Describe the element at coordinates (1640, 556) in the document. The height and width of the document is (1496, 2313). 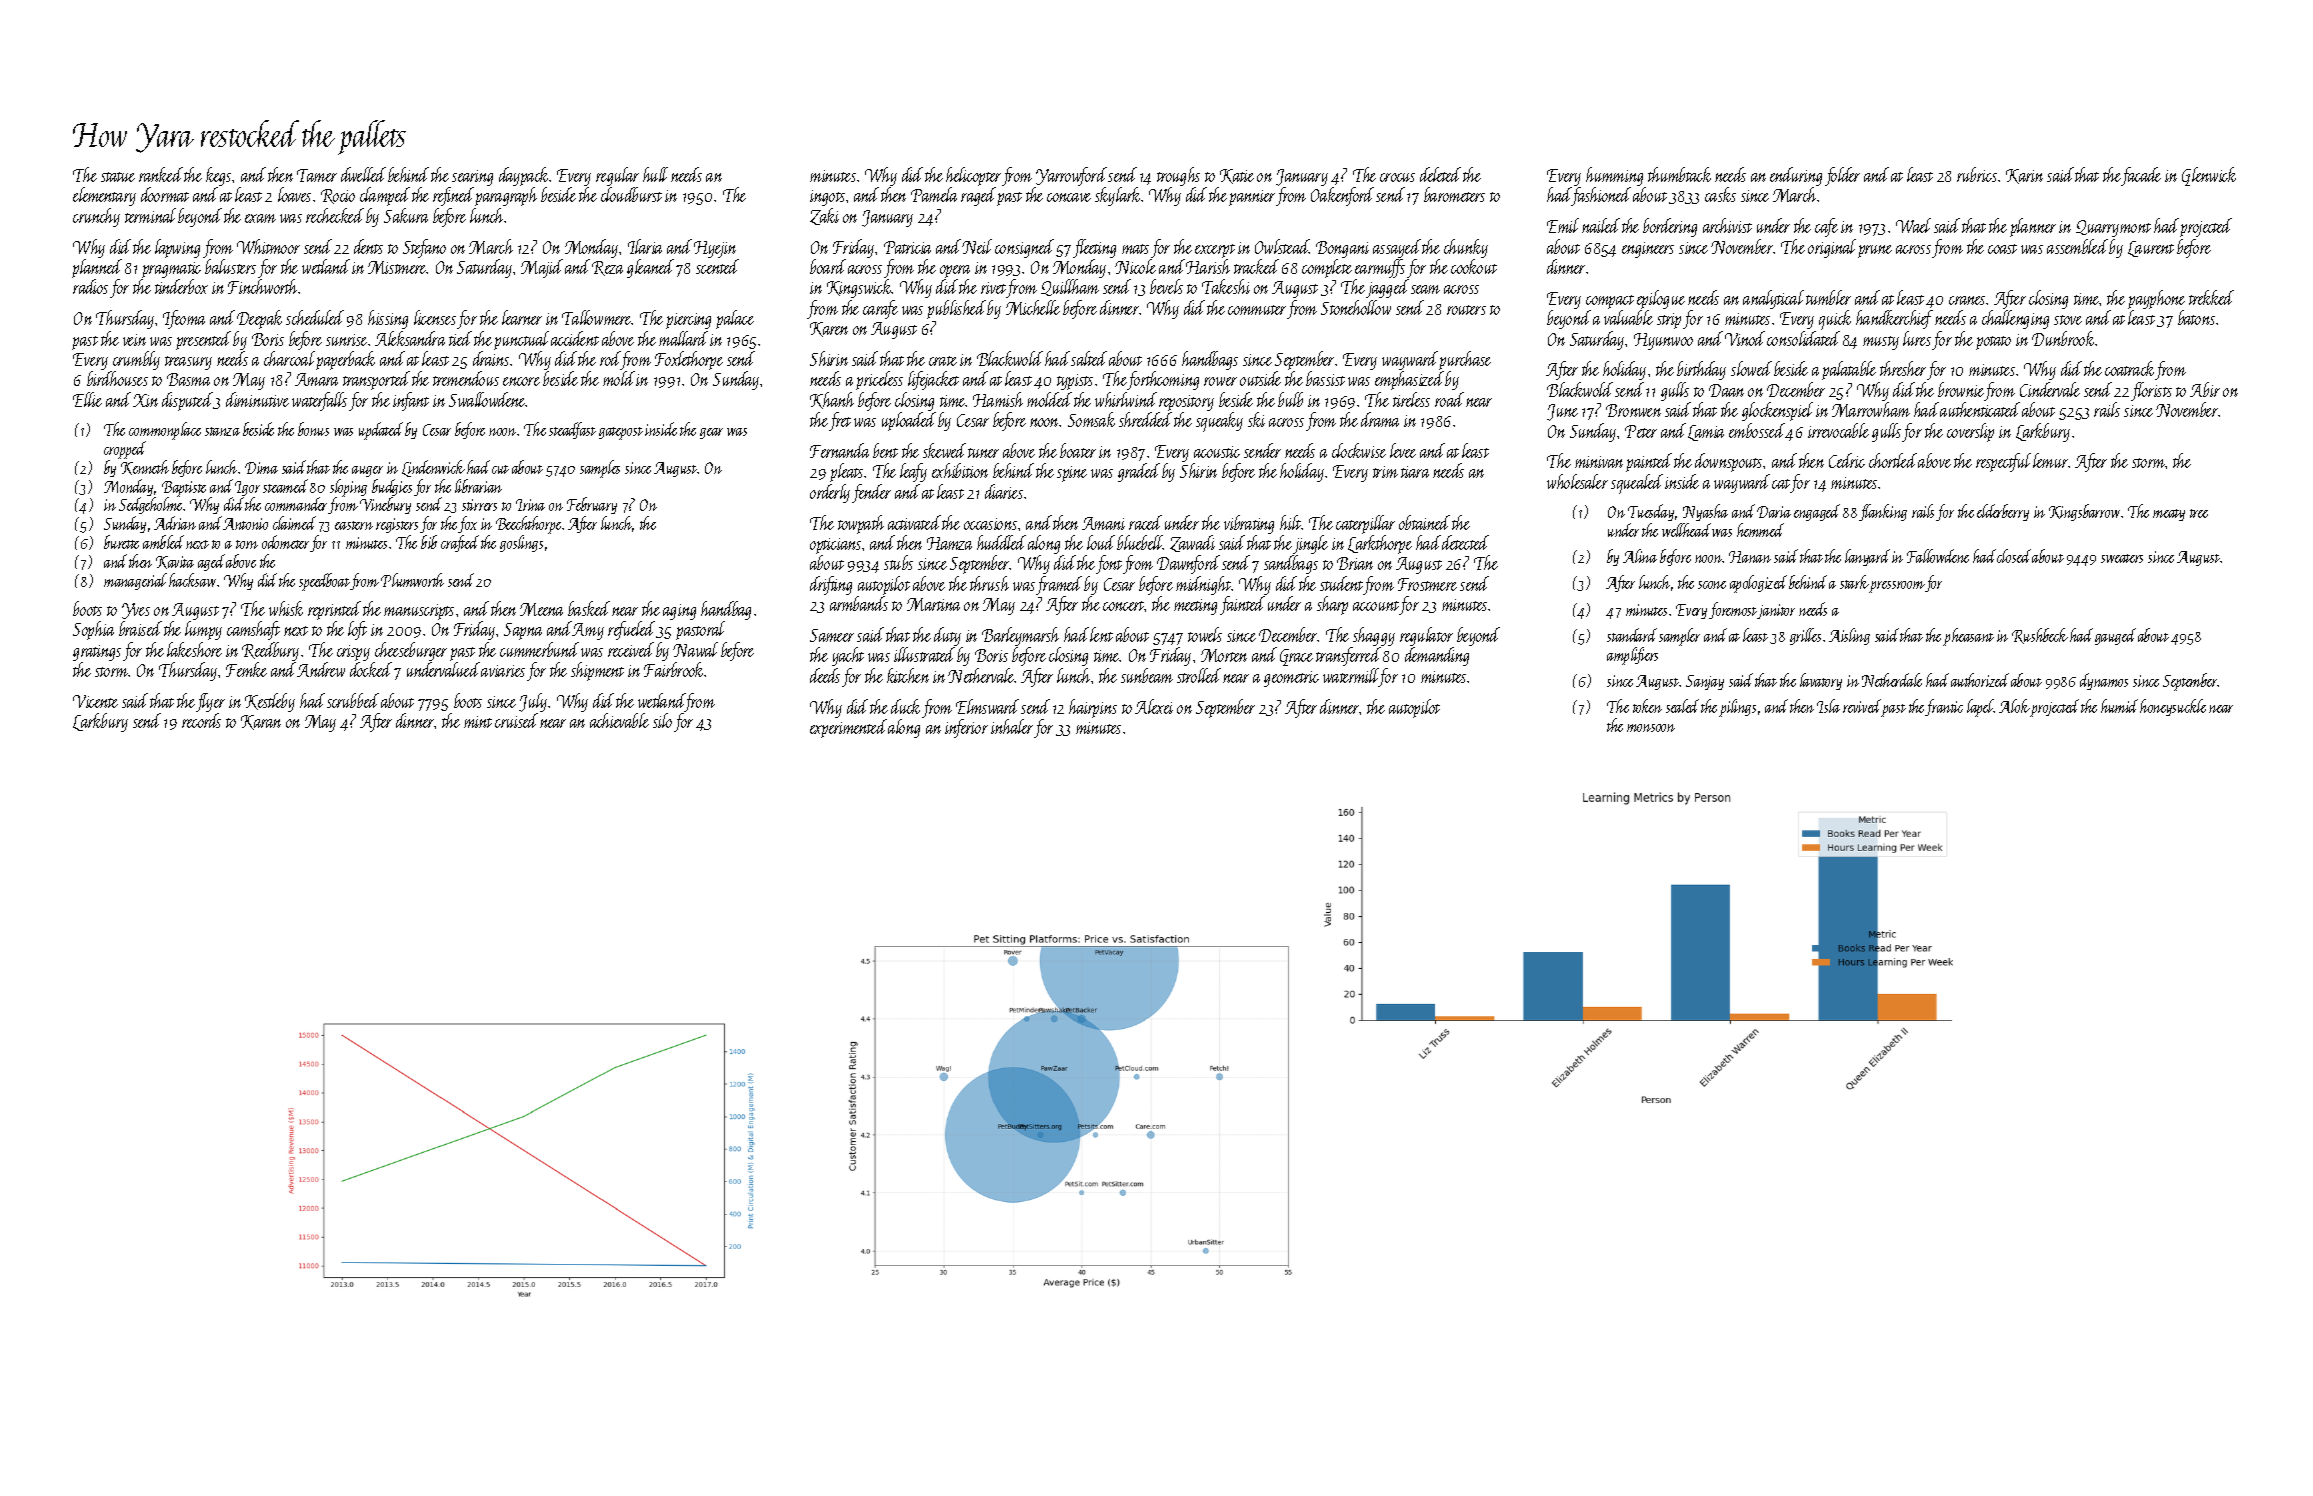
I see `Alina` at that location.
